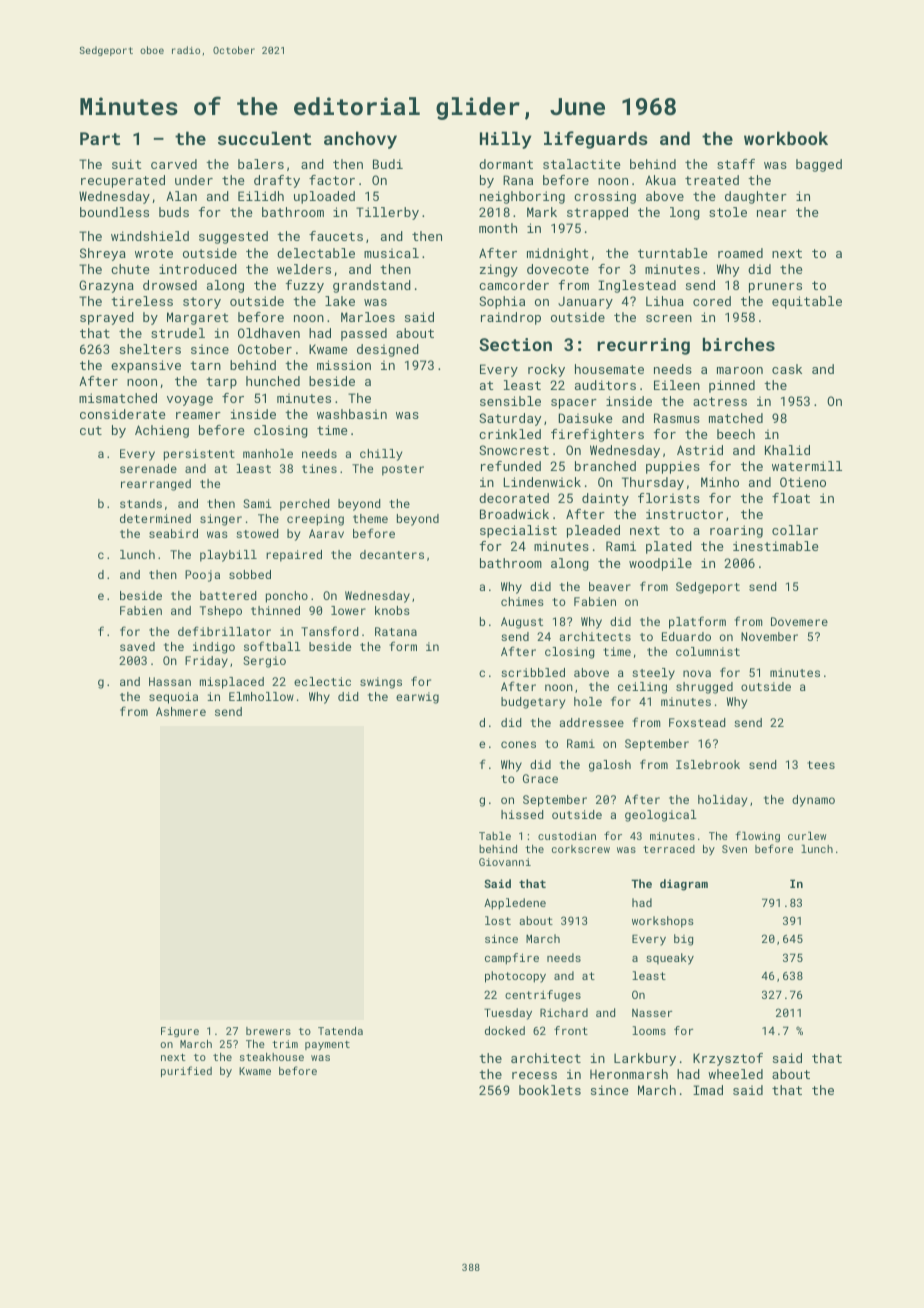  I want to click on float, so click(791, 498).
